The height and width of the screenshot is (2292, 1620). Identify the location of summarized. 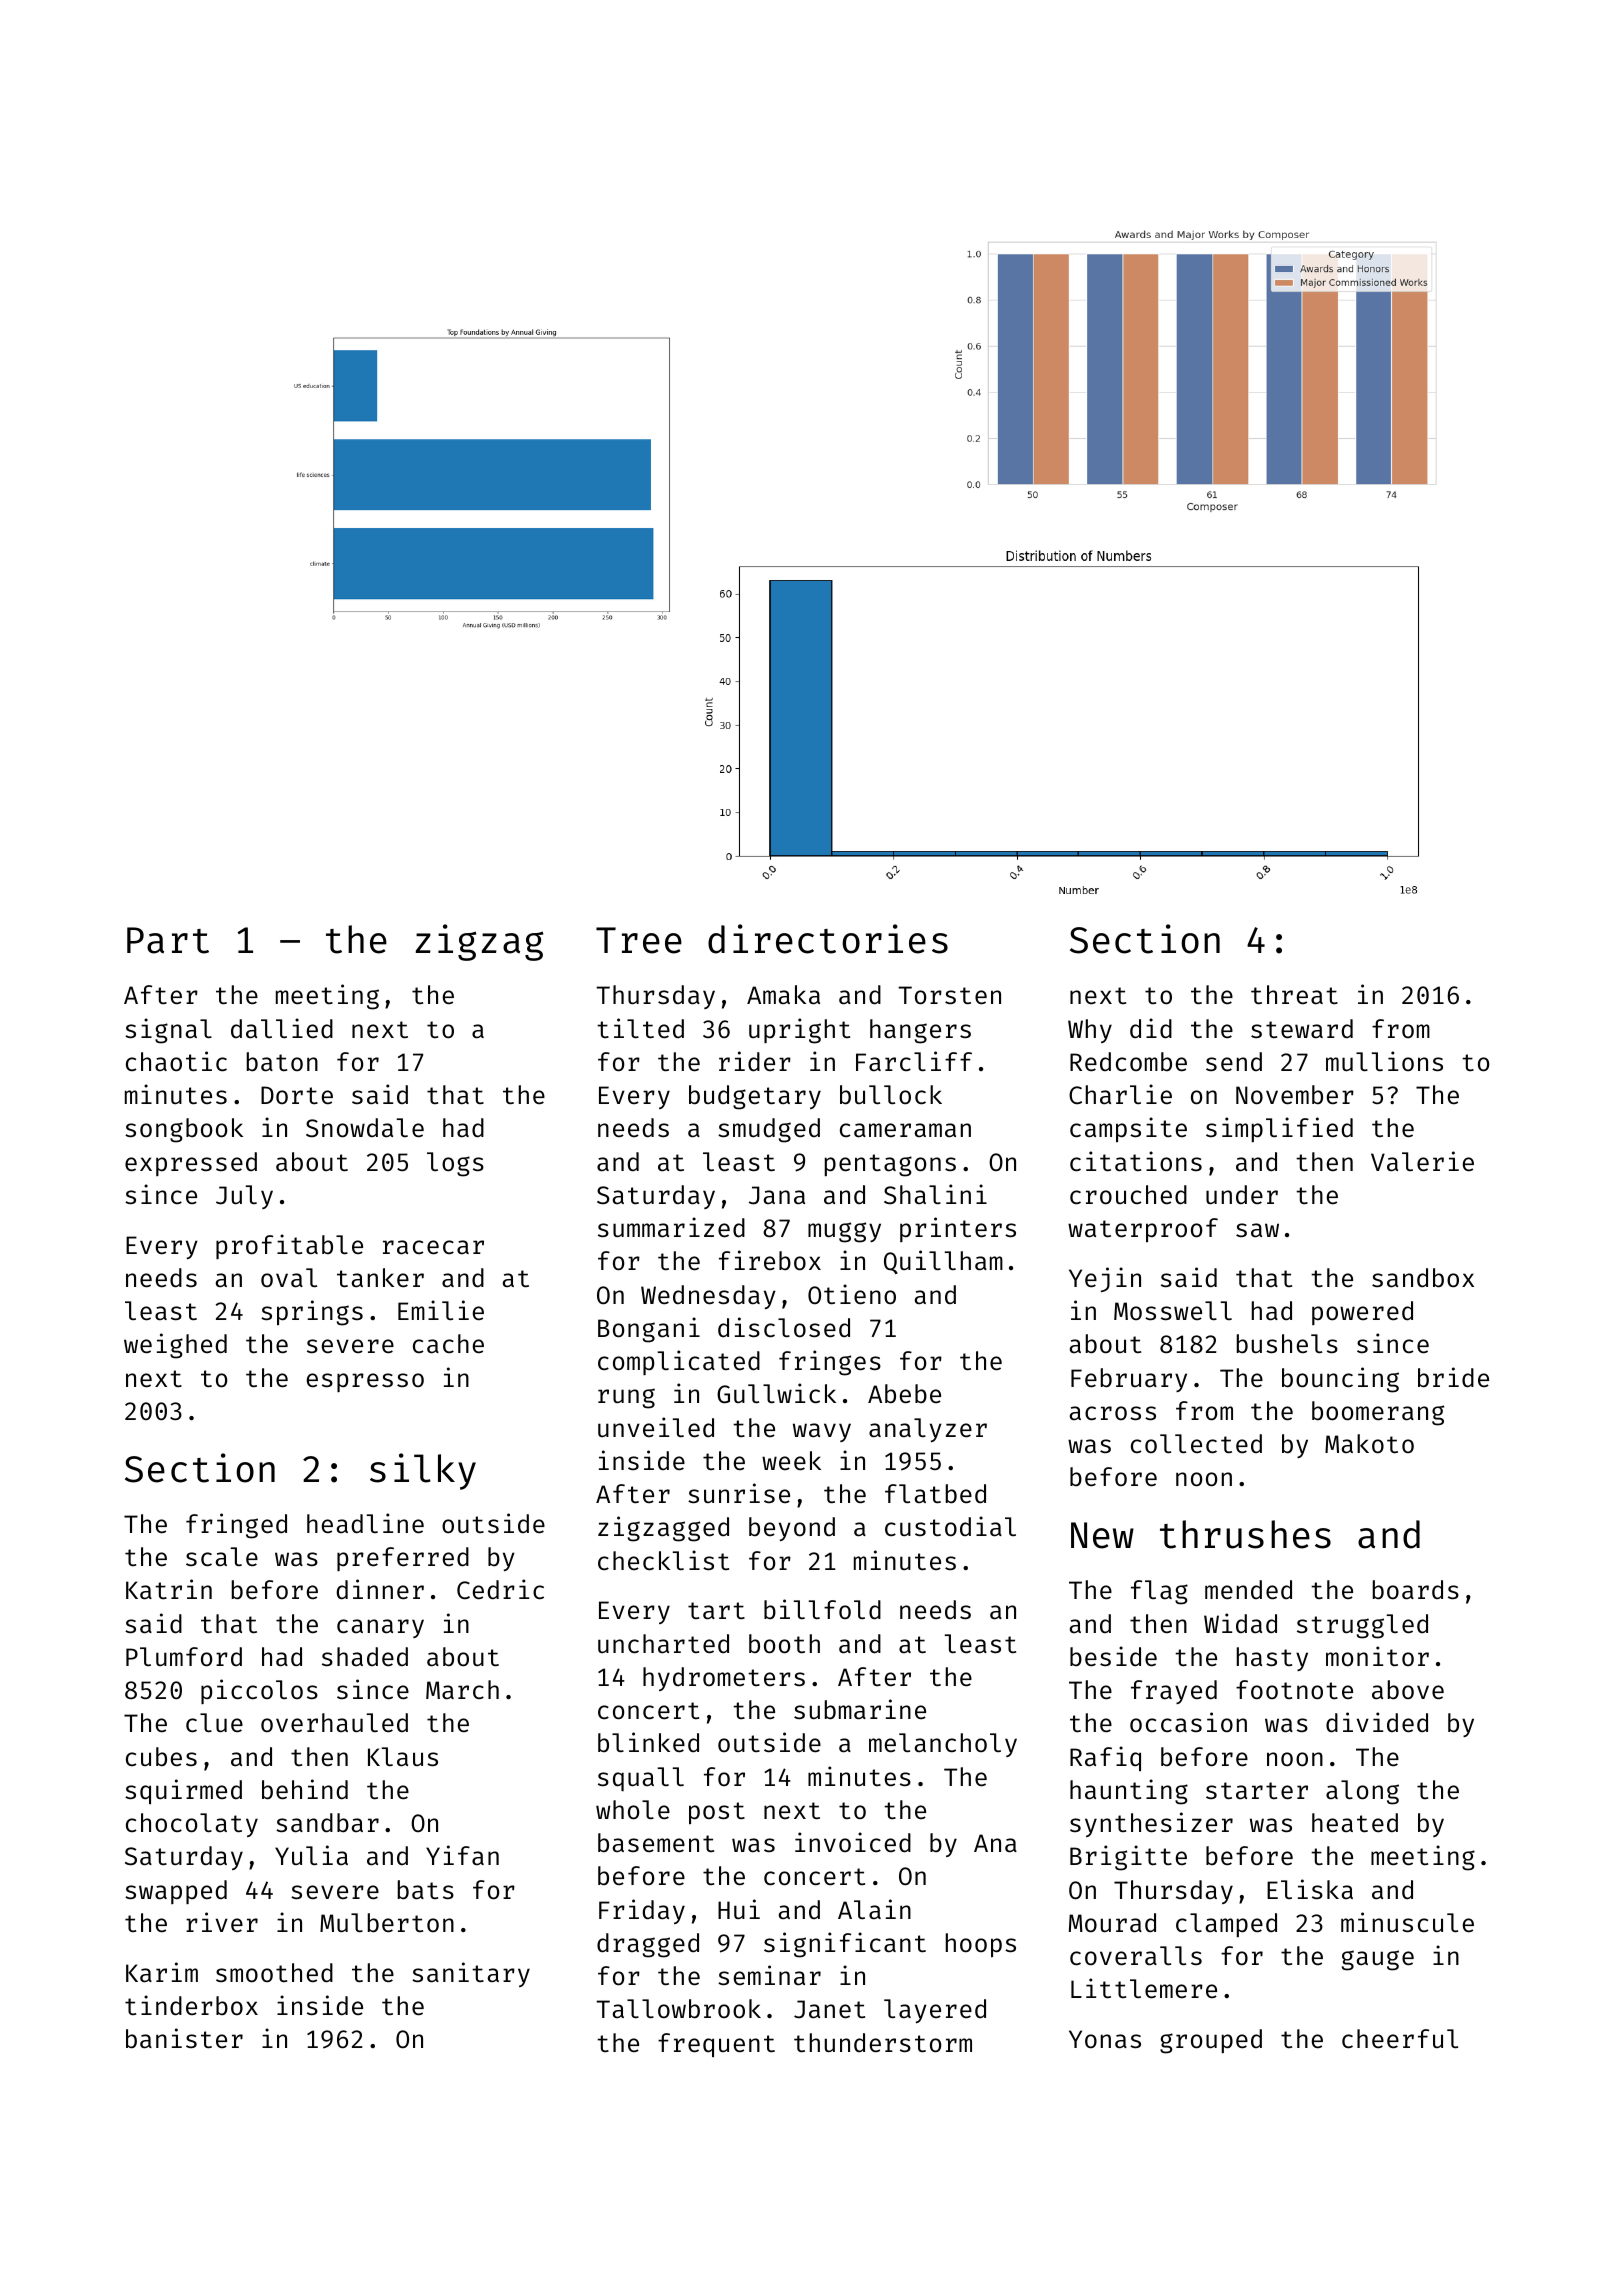
(671, 1227).
